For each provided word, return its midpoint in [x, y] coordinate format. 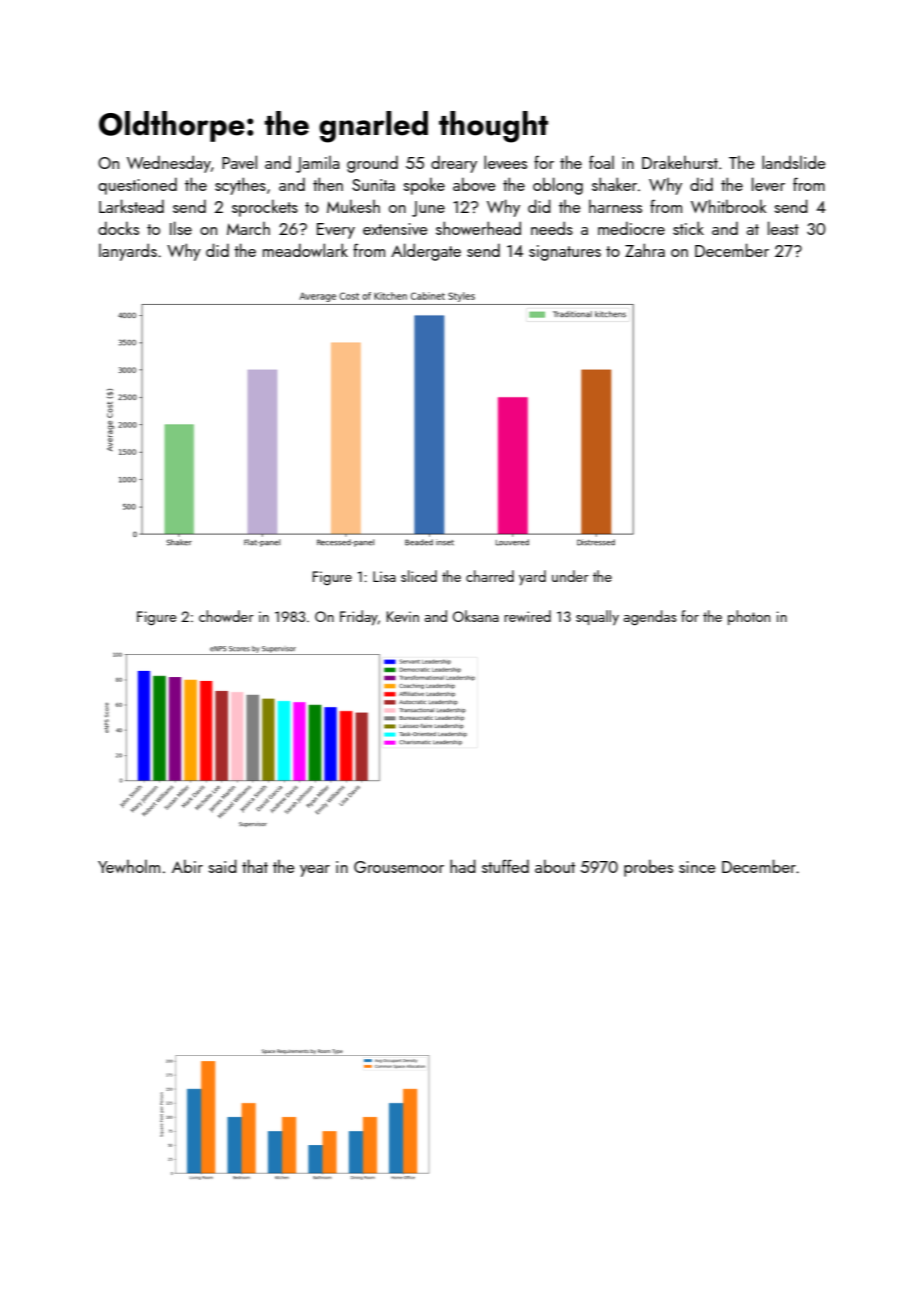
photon [749, 617]
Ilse [181, 228]
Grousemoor [399, 867]
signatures [565, 253]
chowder [226, 616]
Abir [187, 866]
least [783, 228]
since [697, 867]
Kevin [403, 616]
